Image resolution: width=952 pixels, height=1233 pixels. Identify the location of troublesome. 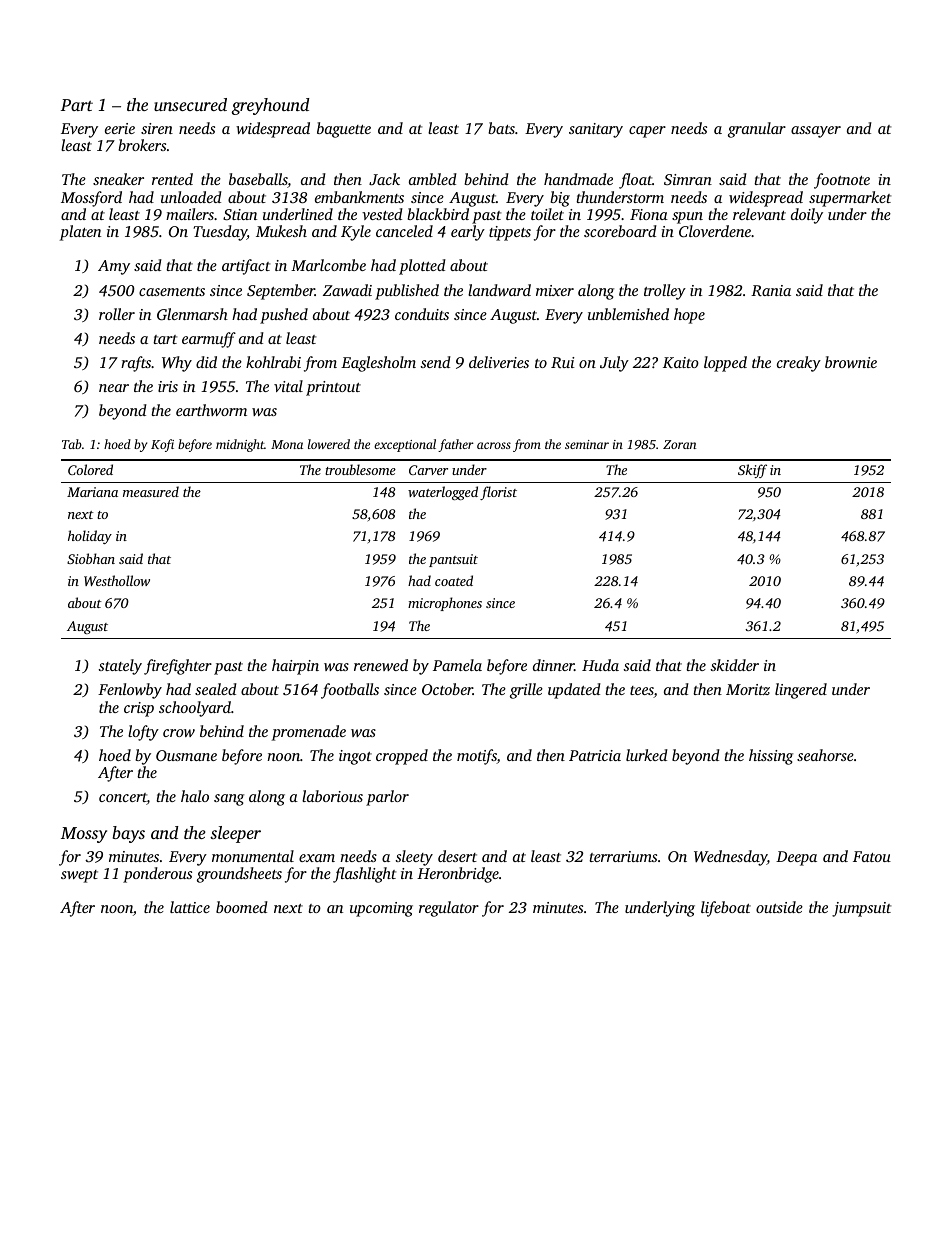
(360, 469).
